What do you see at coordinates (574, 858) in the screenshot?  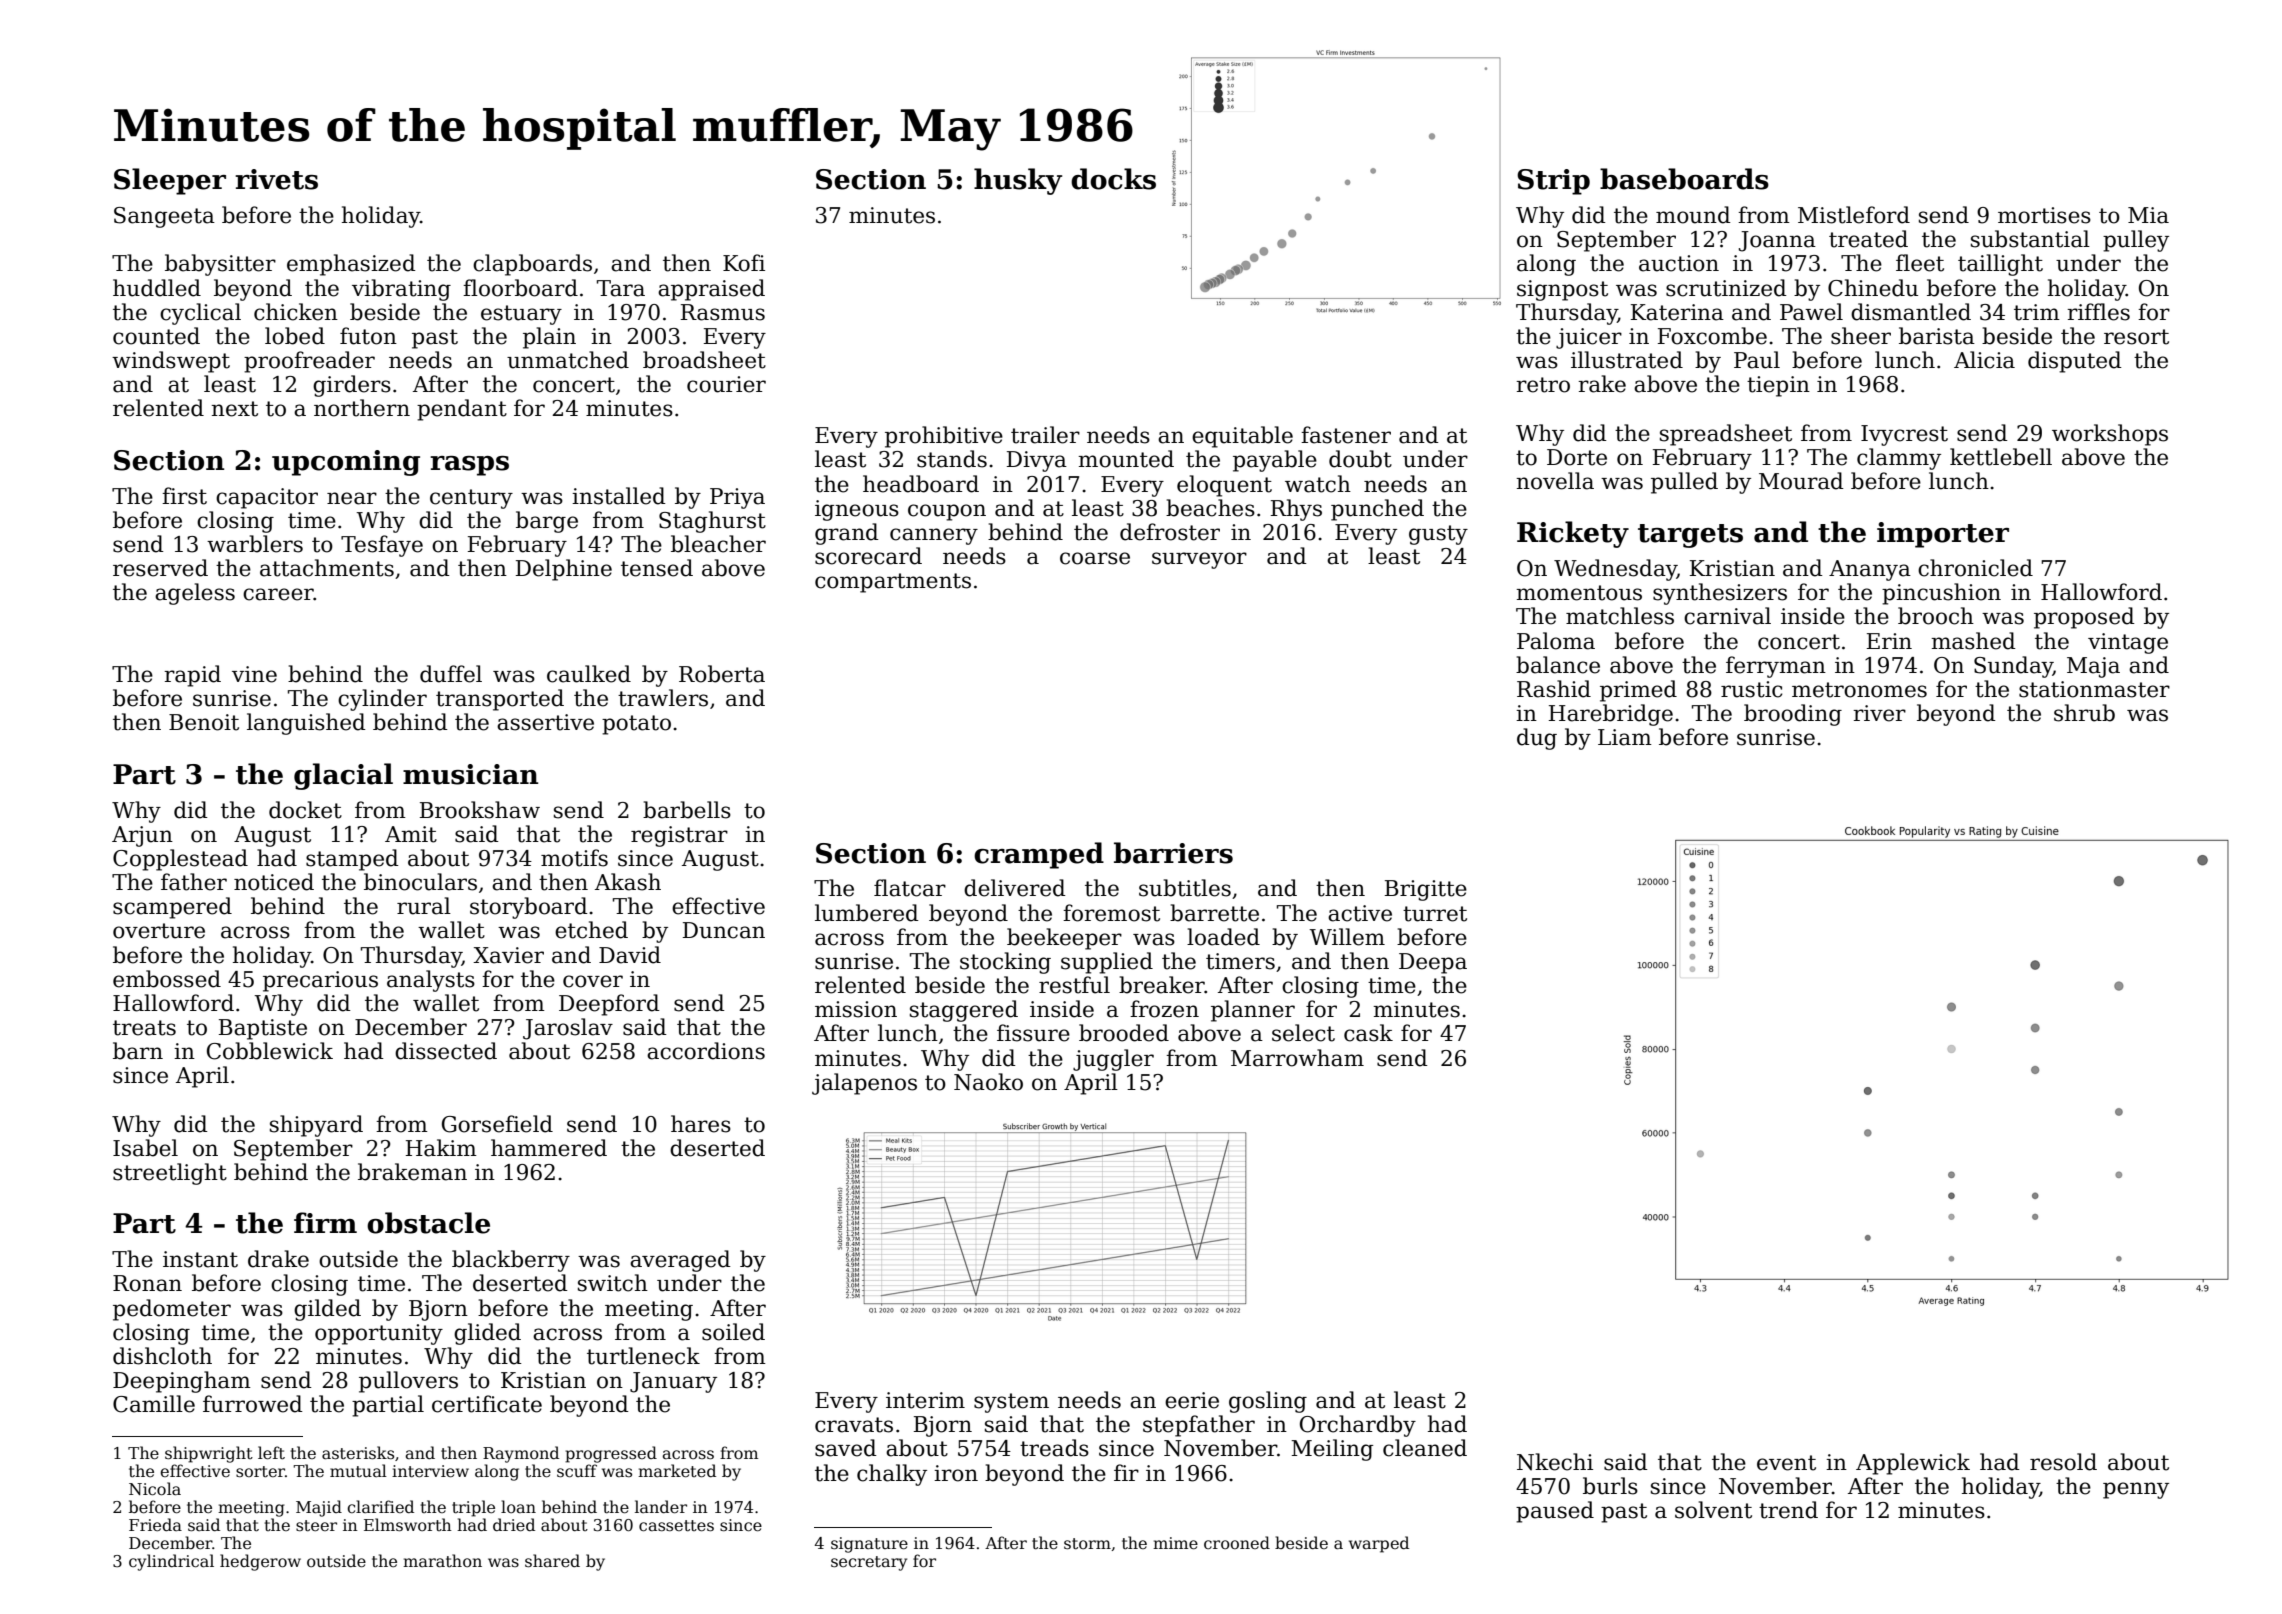 I see `motifs` at bounding box center [574, 858].
